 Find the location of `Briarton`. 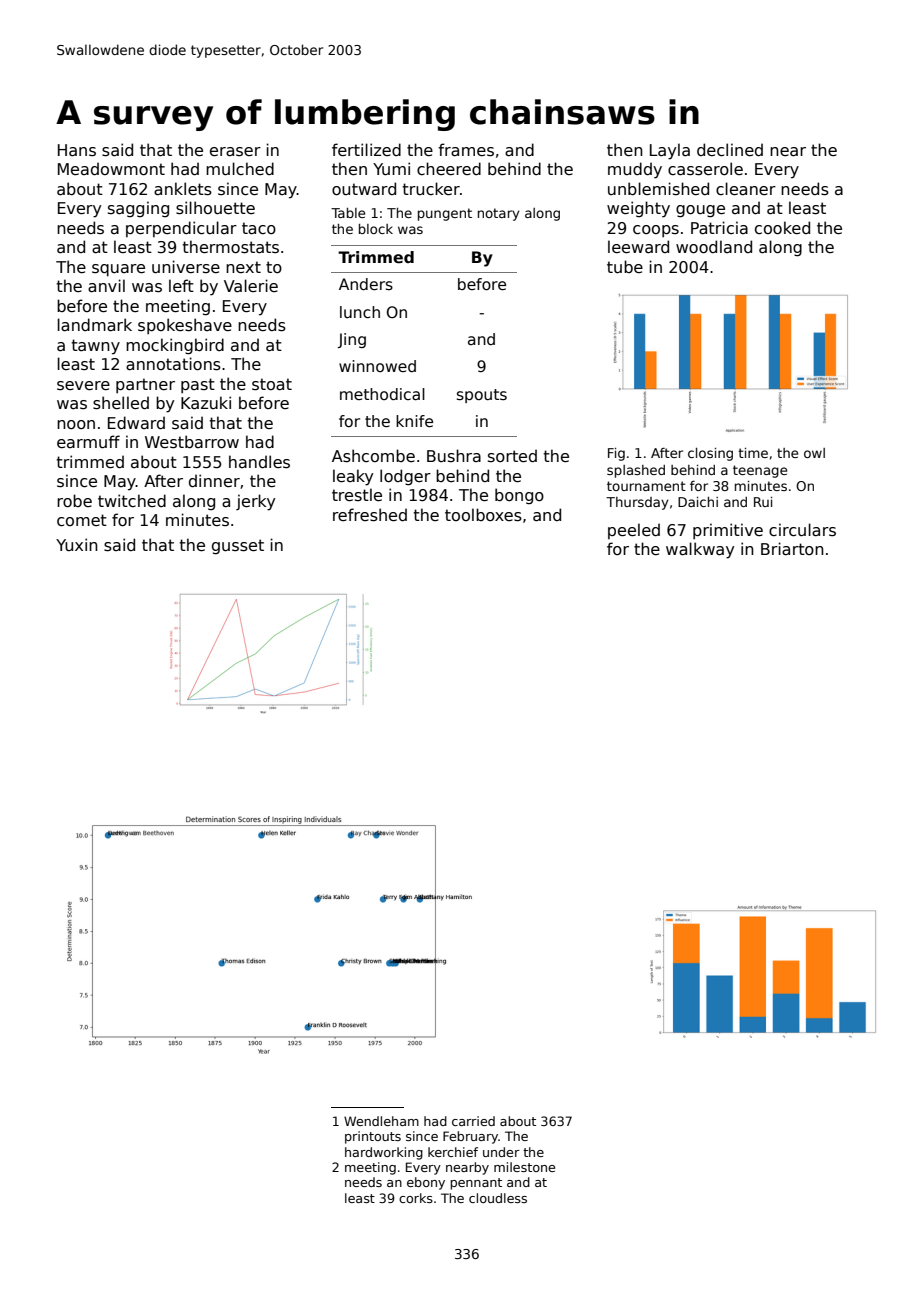

Briarton is located at coordinates (792, 549).
